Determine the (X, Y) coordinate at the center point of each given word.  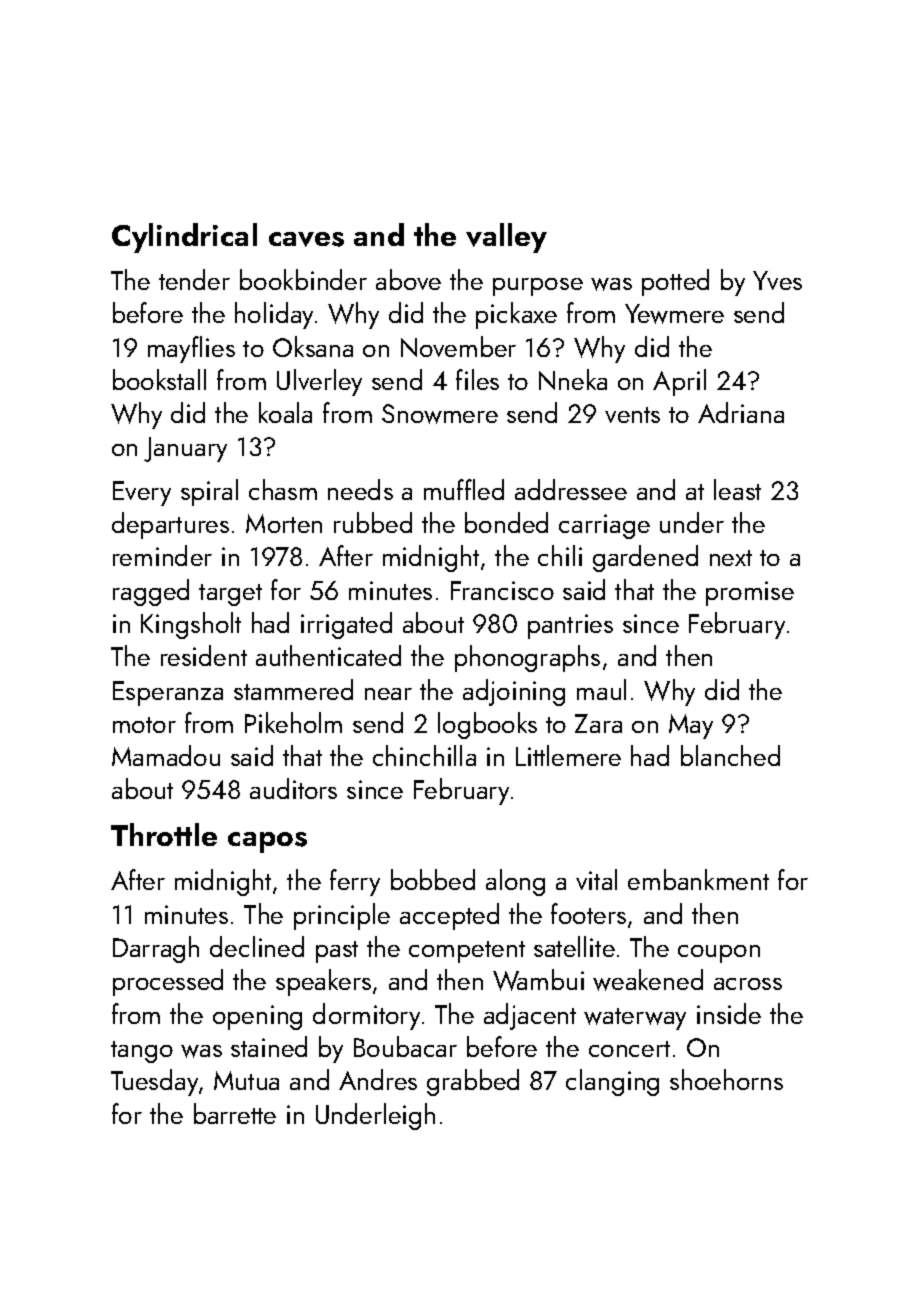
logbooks (487, 725)
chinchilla (424, 755)
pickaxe (516, 315)
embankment (698, 879)
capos (267, 842)
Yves (777, 280)
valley (506, 238)
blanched (730, 755)
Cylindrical (184, 238)
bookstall (159, 379)
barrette (235, 1113)
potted (675, 282)
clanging (612, 1082)
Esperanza (168, 693)
